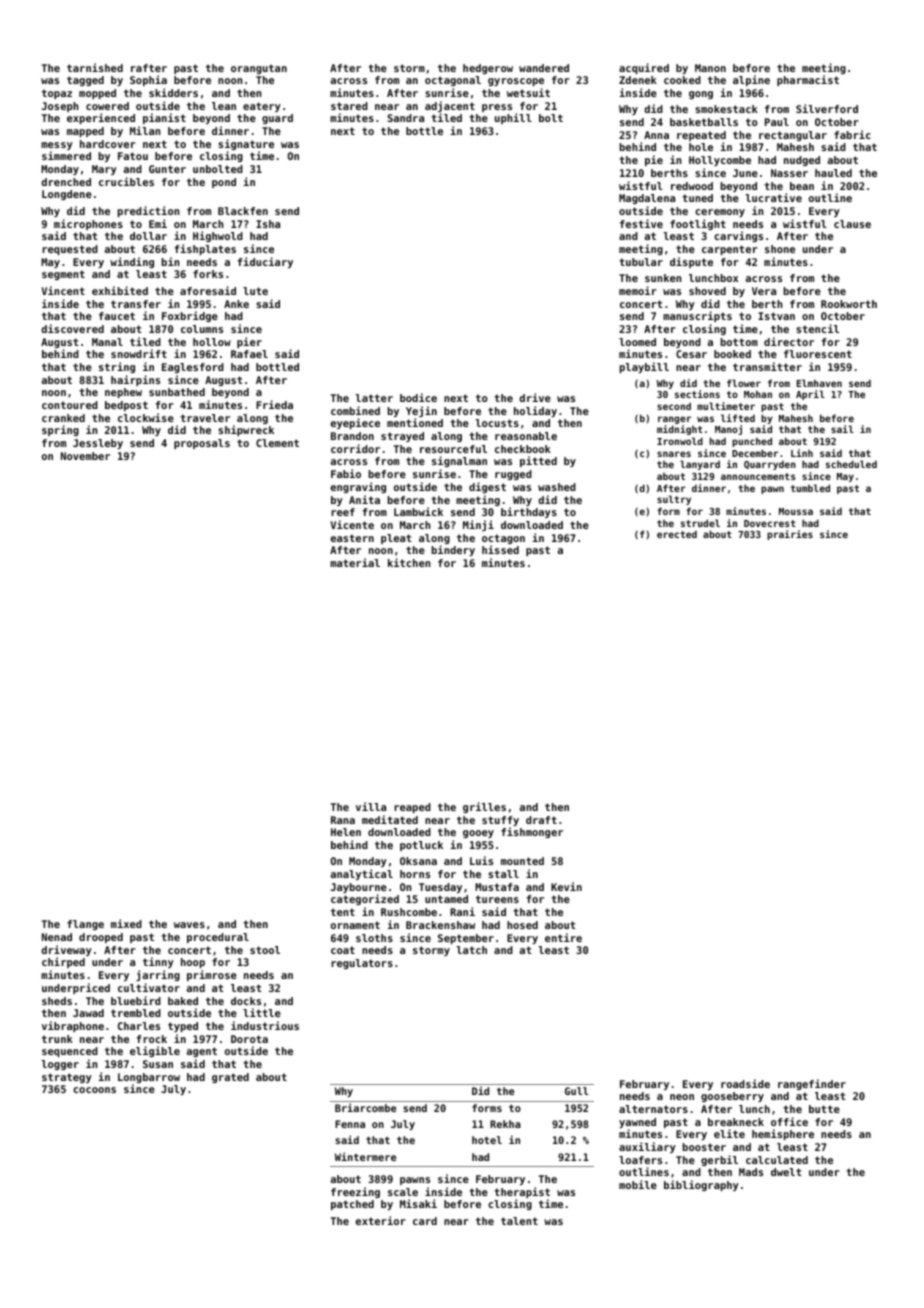 The height and width of the screenshot is (1308, 924). I want to click on Sandra, so click(405, 118).
